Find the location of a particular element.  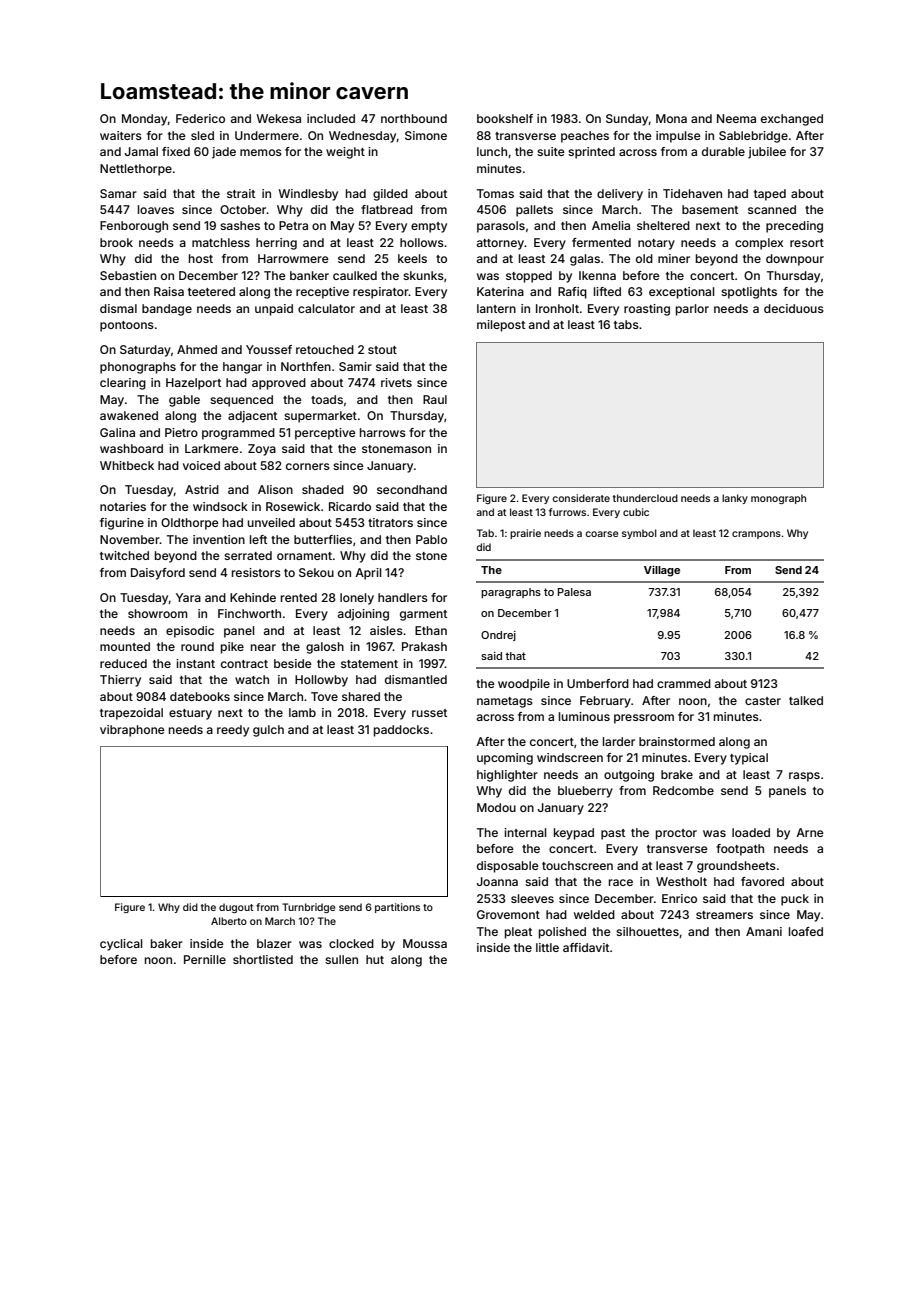

thundercloud is located at coordinates (645, 498).
